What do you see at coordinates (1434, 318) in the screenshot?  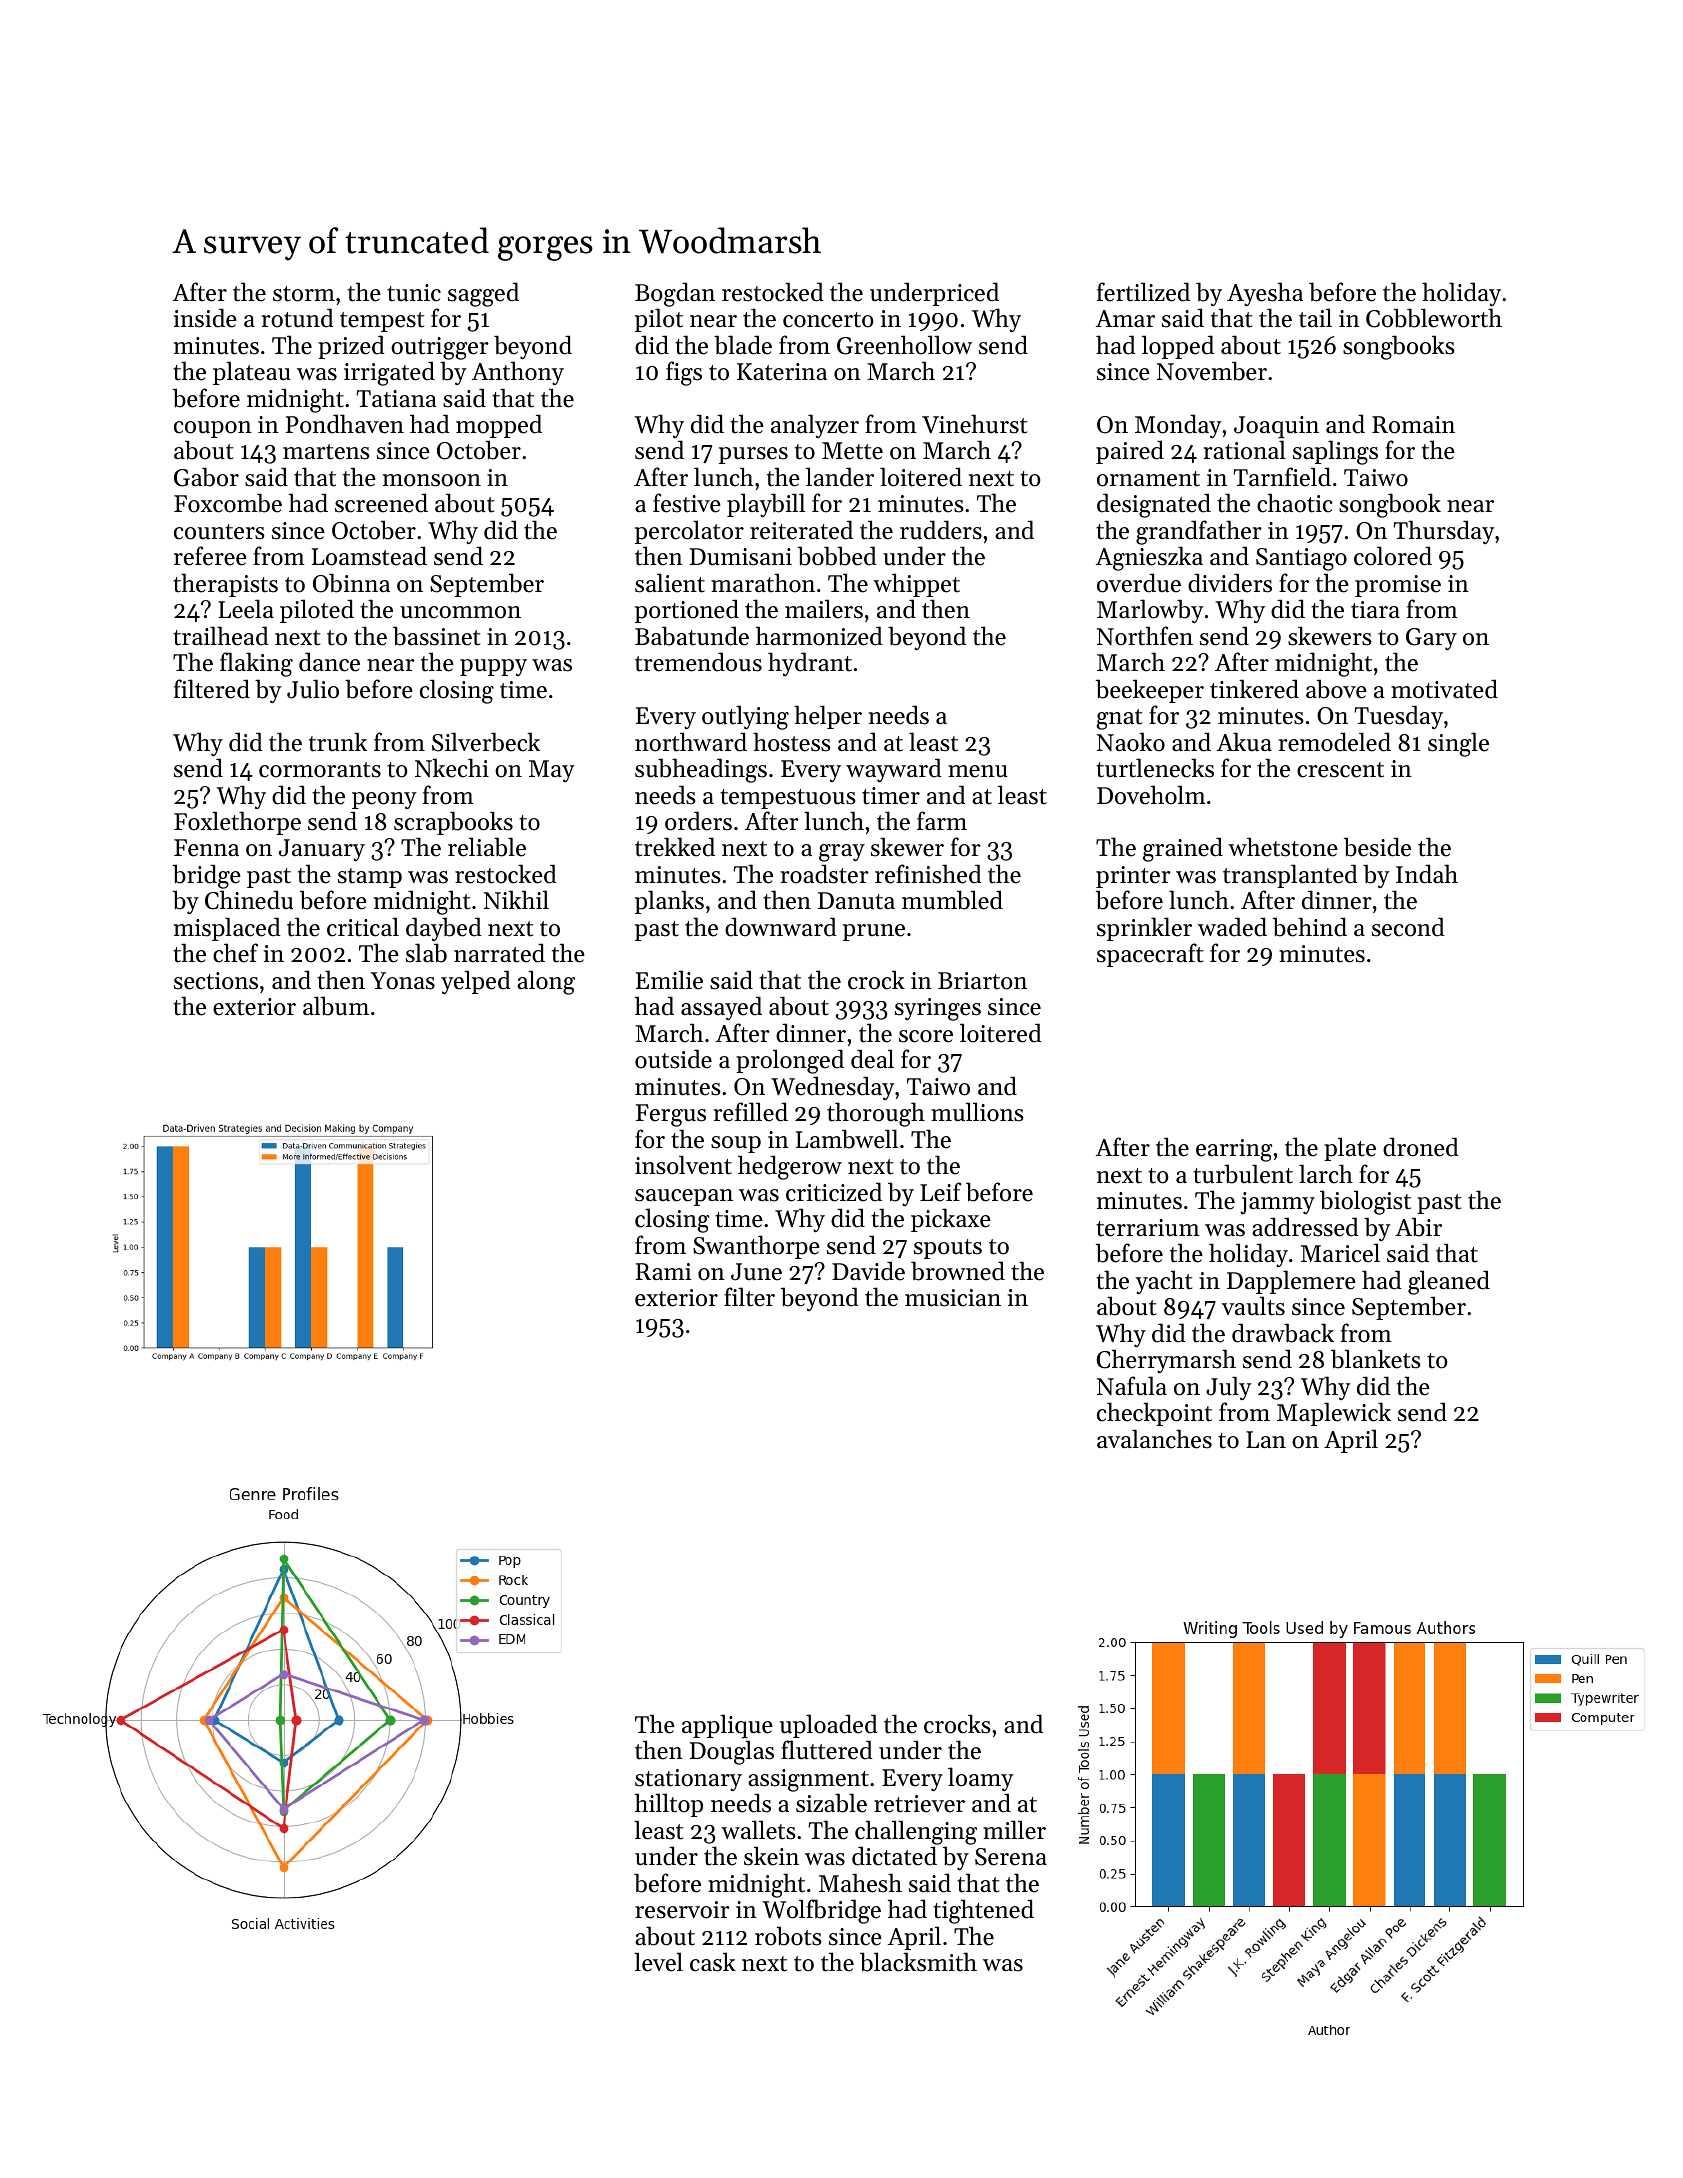 I see `Cobbleworth` at bounding box center [1434, 318].
